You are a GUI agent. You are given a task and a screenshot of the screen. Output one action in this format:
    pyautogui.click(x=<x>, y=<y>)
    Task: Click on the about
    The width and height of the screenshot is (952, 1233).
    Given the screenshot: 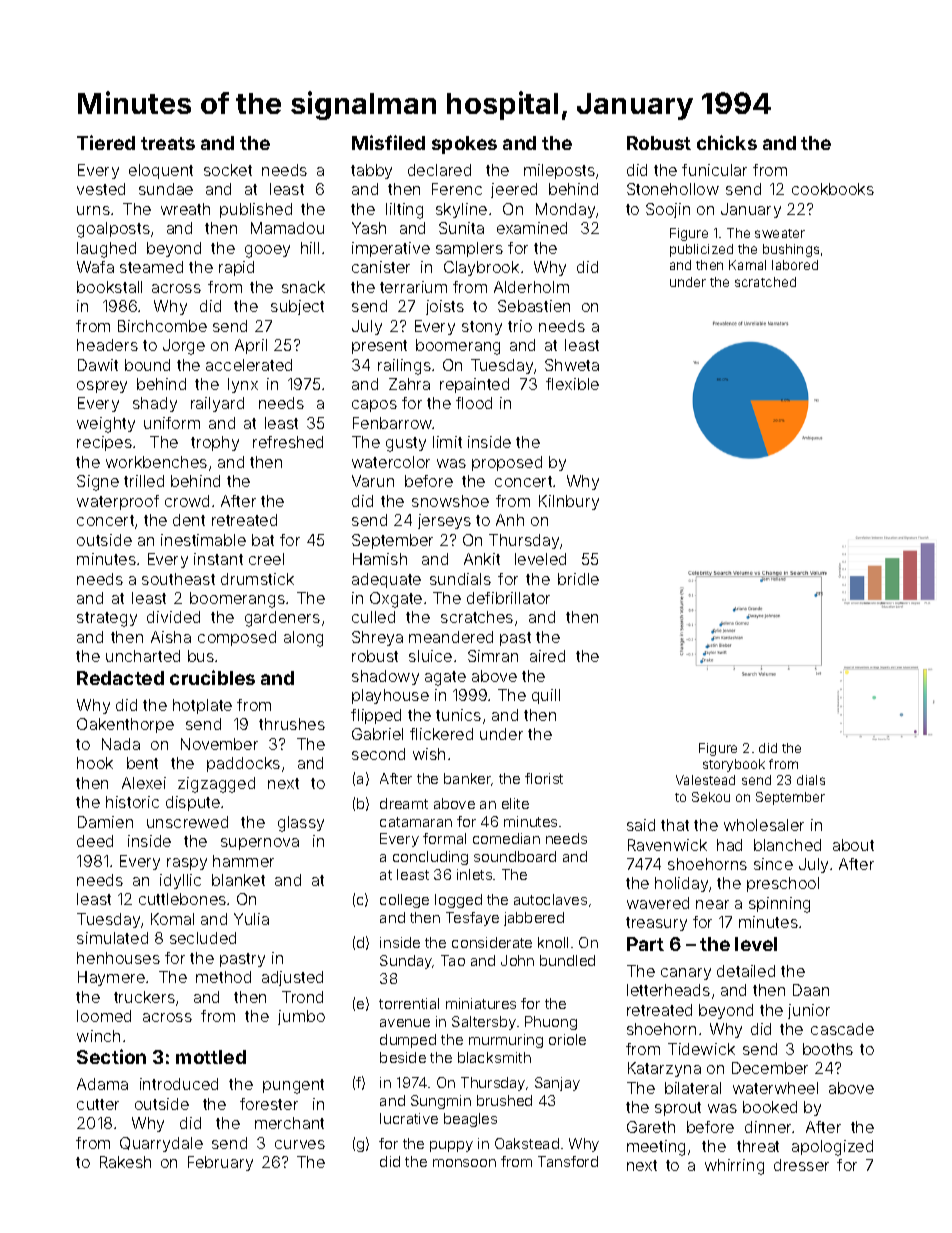 What is the action you would take?
    pyautogui.click(x=853, y=845)
